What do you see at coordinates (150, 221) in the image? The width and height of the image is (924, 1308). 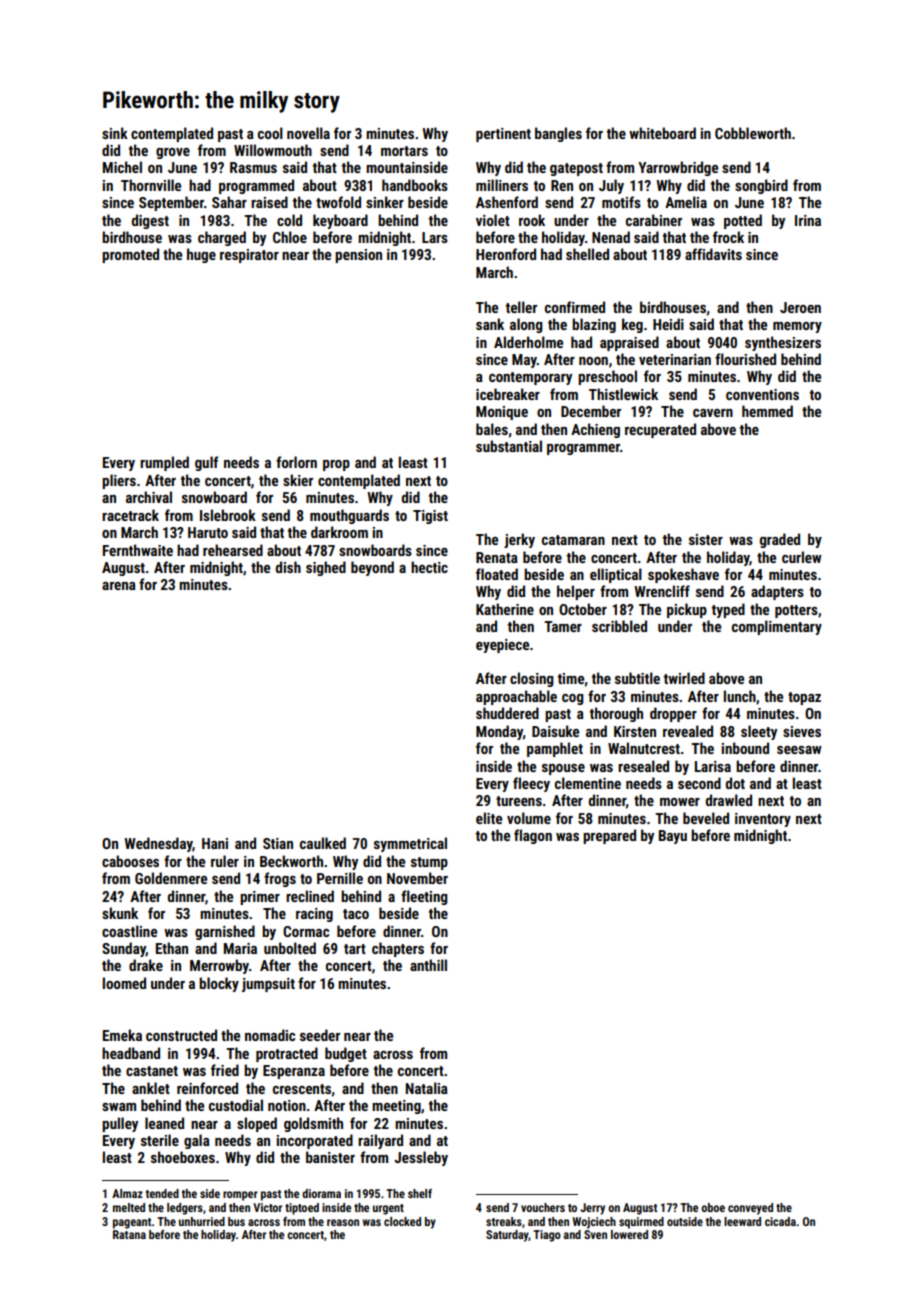 I see `digest` at bounding box center [150, 221].
